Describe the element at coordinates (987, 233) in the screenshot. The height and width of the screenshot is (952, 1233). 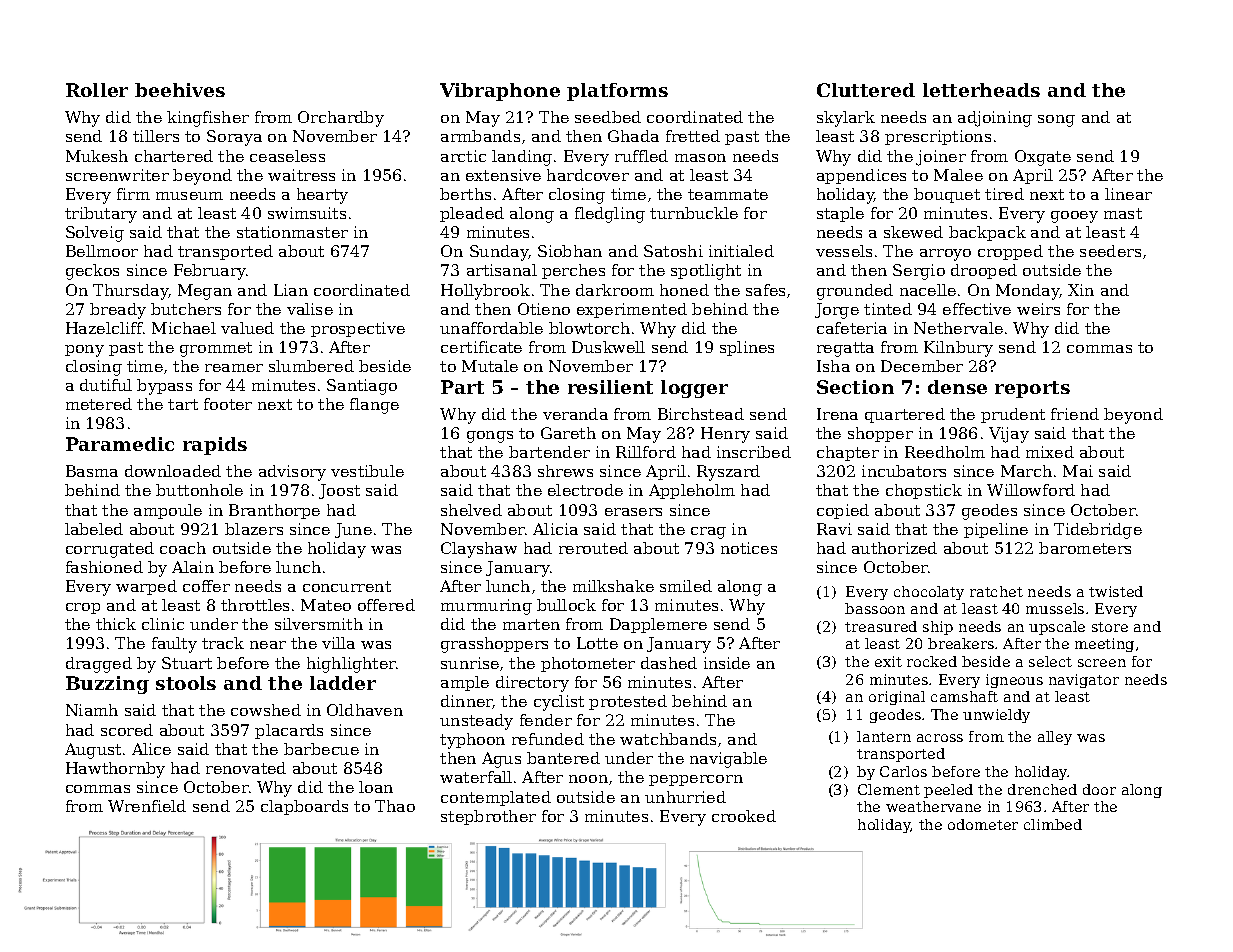
I see `backpack` at that location.
